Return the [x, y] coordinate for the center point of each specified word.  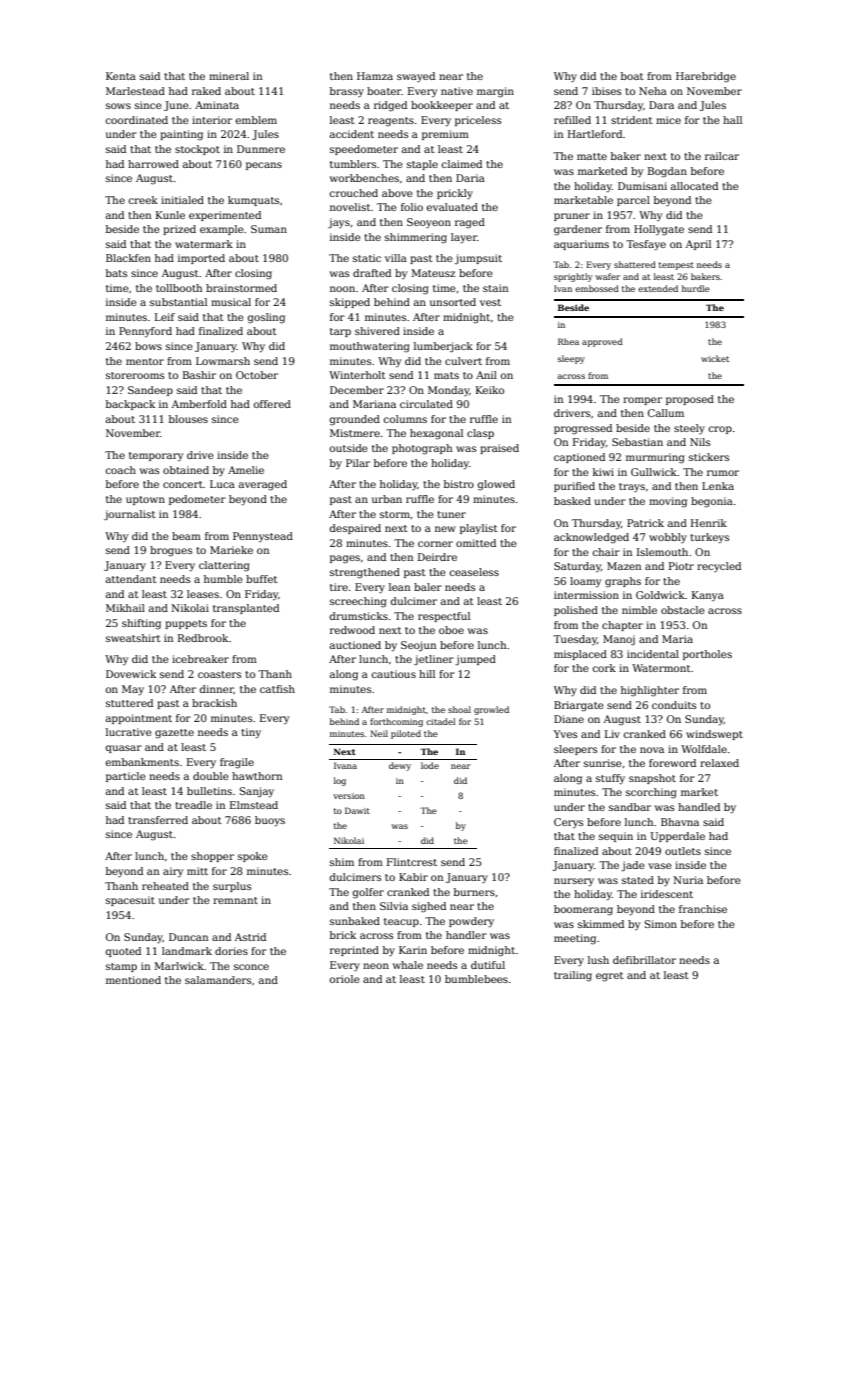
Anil [486, 375]
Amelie [246, 470]
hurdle [696, 288]
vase [660, 866]
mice [668, 120]
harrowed [153, 164]
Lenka [718, 486]
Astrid [250, 937]
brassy [347, 92]
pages [345, 559]
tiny [251, 733]
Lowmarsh [223, 361]
